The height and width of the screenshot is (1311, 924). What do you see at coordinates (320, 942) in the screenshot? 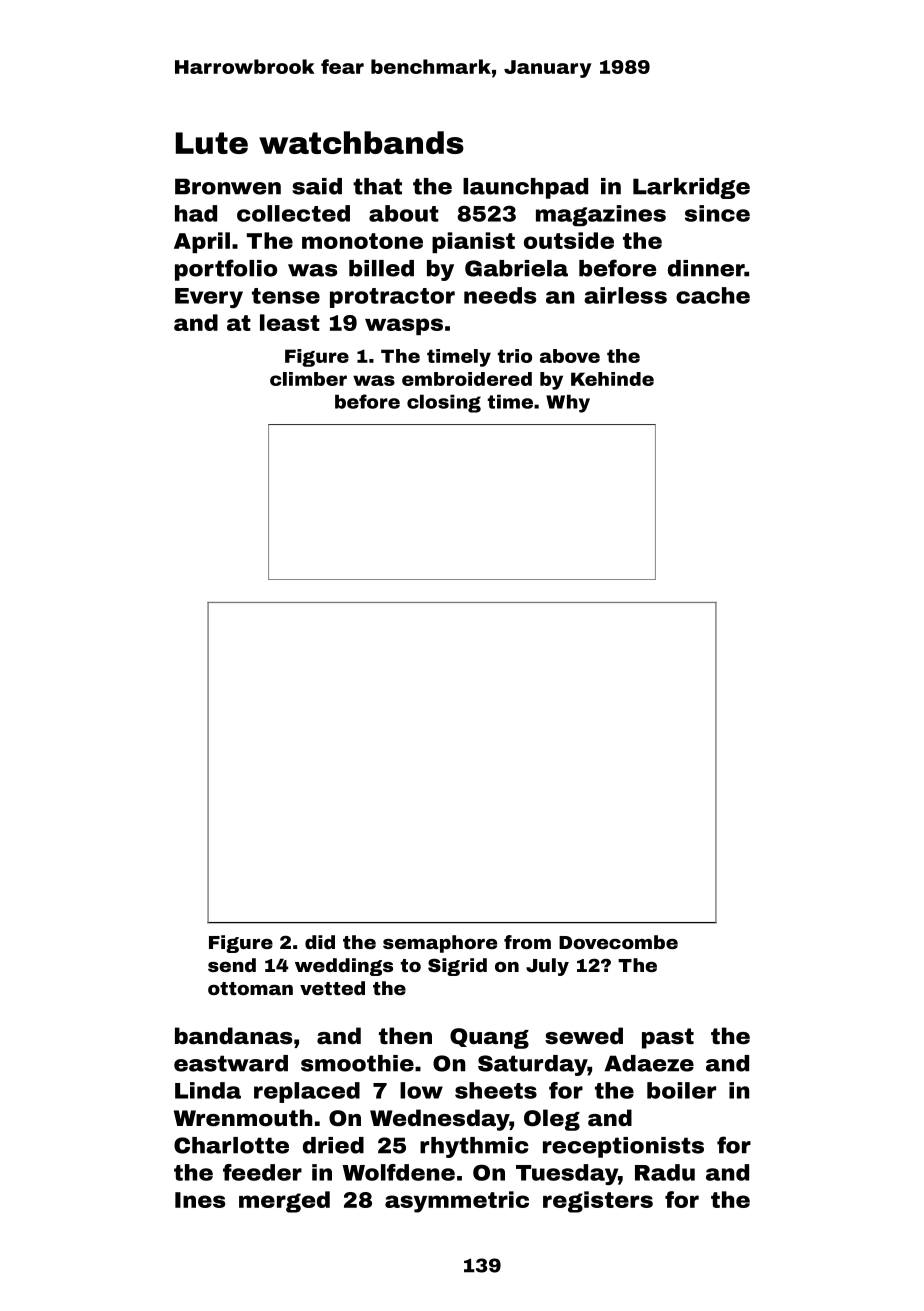
I see `did` at bounding box center [320, 942].
